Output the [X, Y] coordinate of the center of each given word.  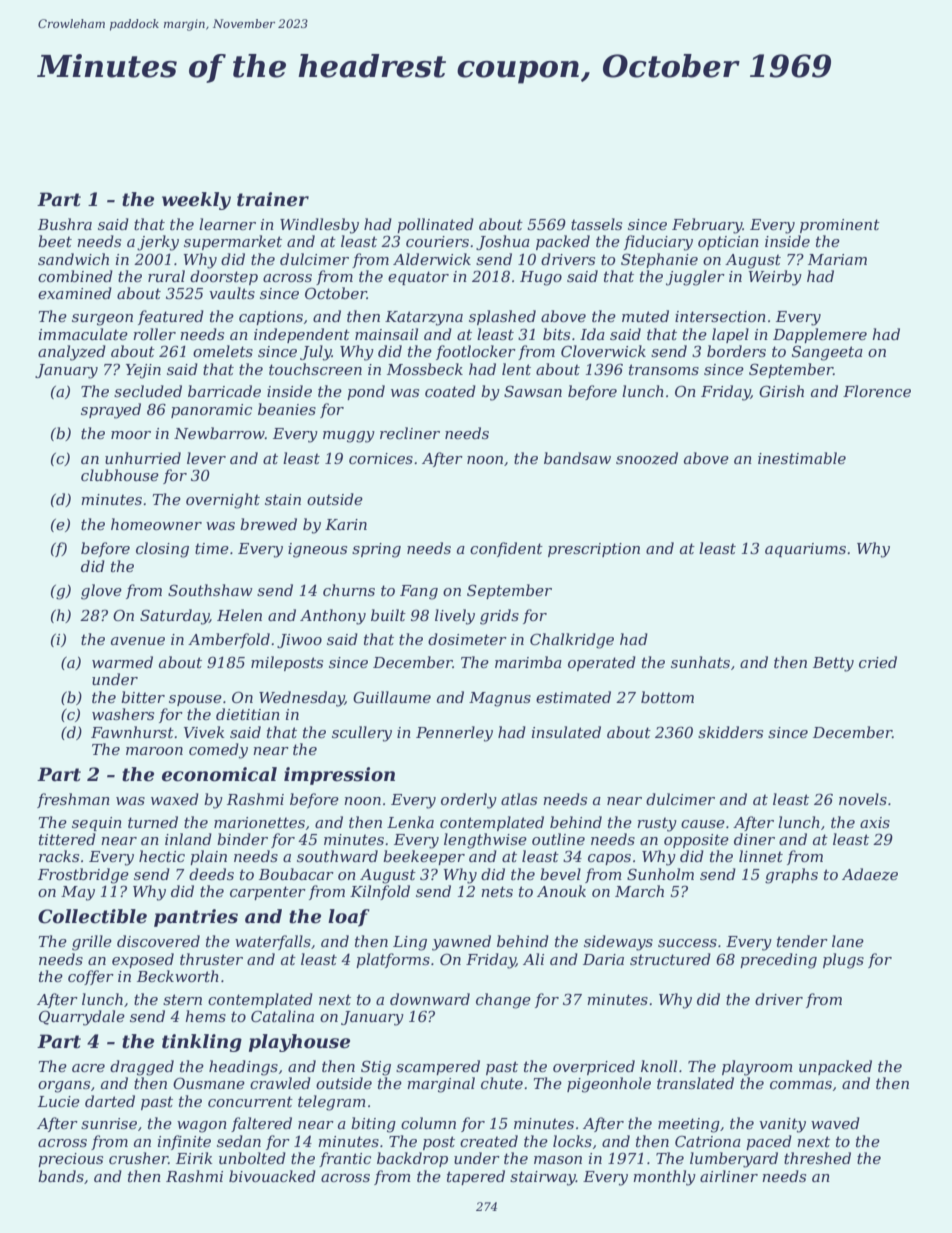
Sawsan [533, 391]
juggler [695, 278]
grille [92, 943]
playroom [757, 1068]
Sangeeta [827, 353]
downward [430, 999]
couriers [437, 241]
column [428, 1123]
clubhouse [120, 475]
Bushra [65, 224]
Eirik [194, 1158]
